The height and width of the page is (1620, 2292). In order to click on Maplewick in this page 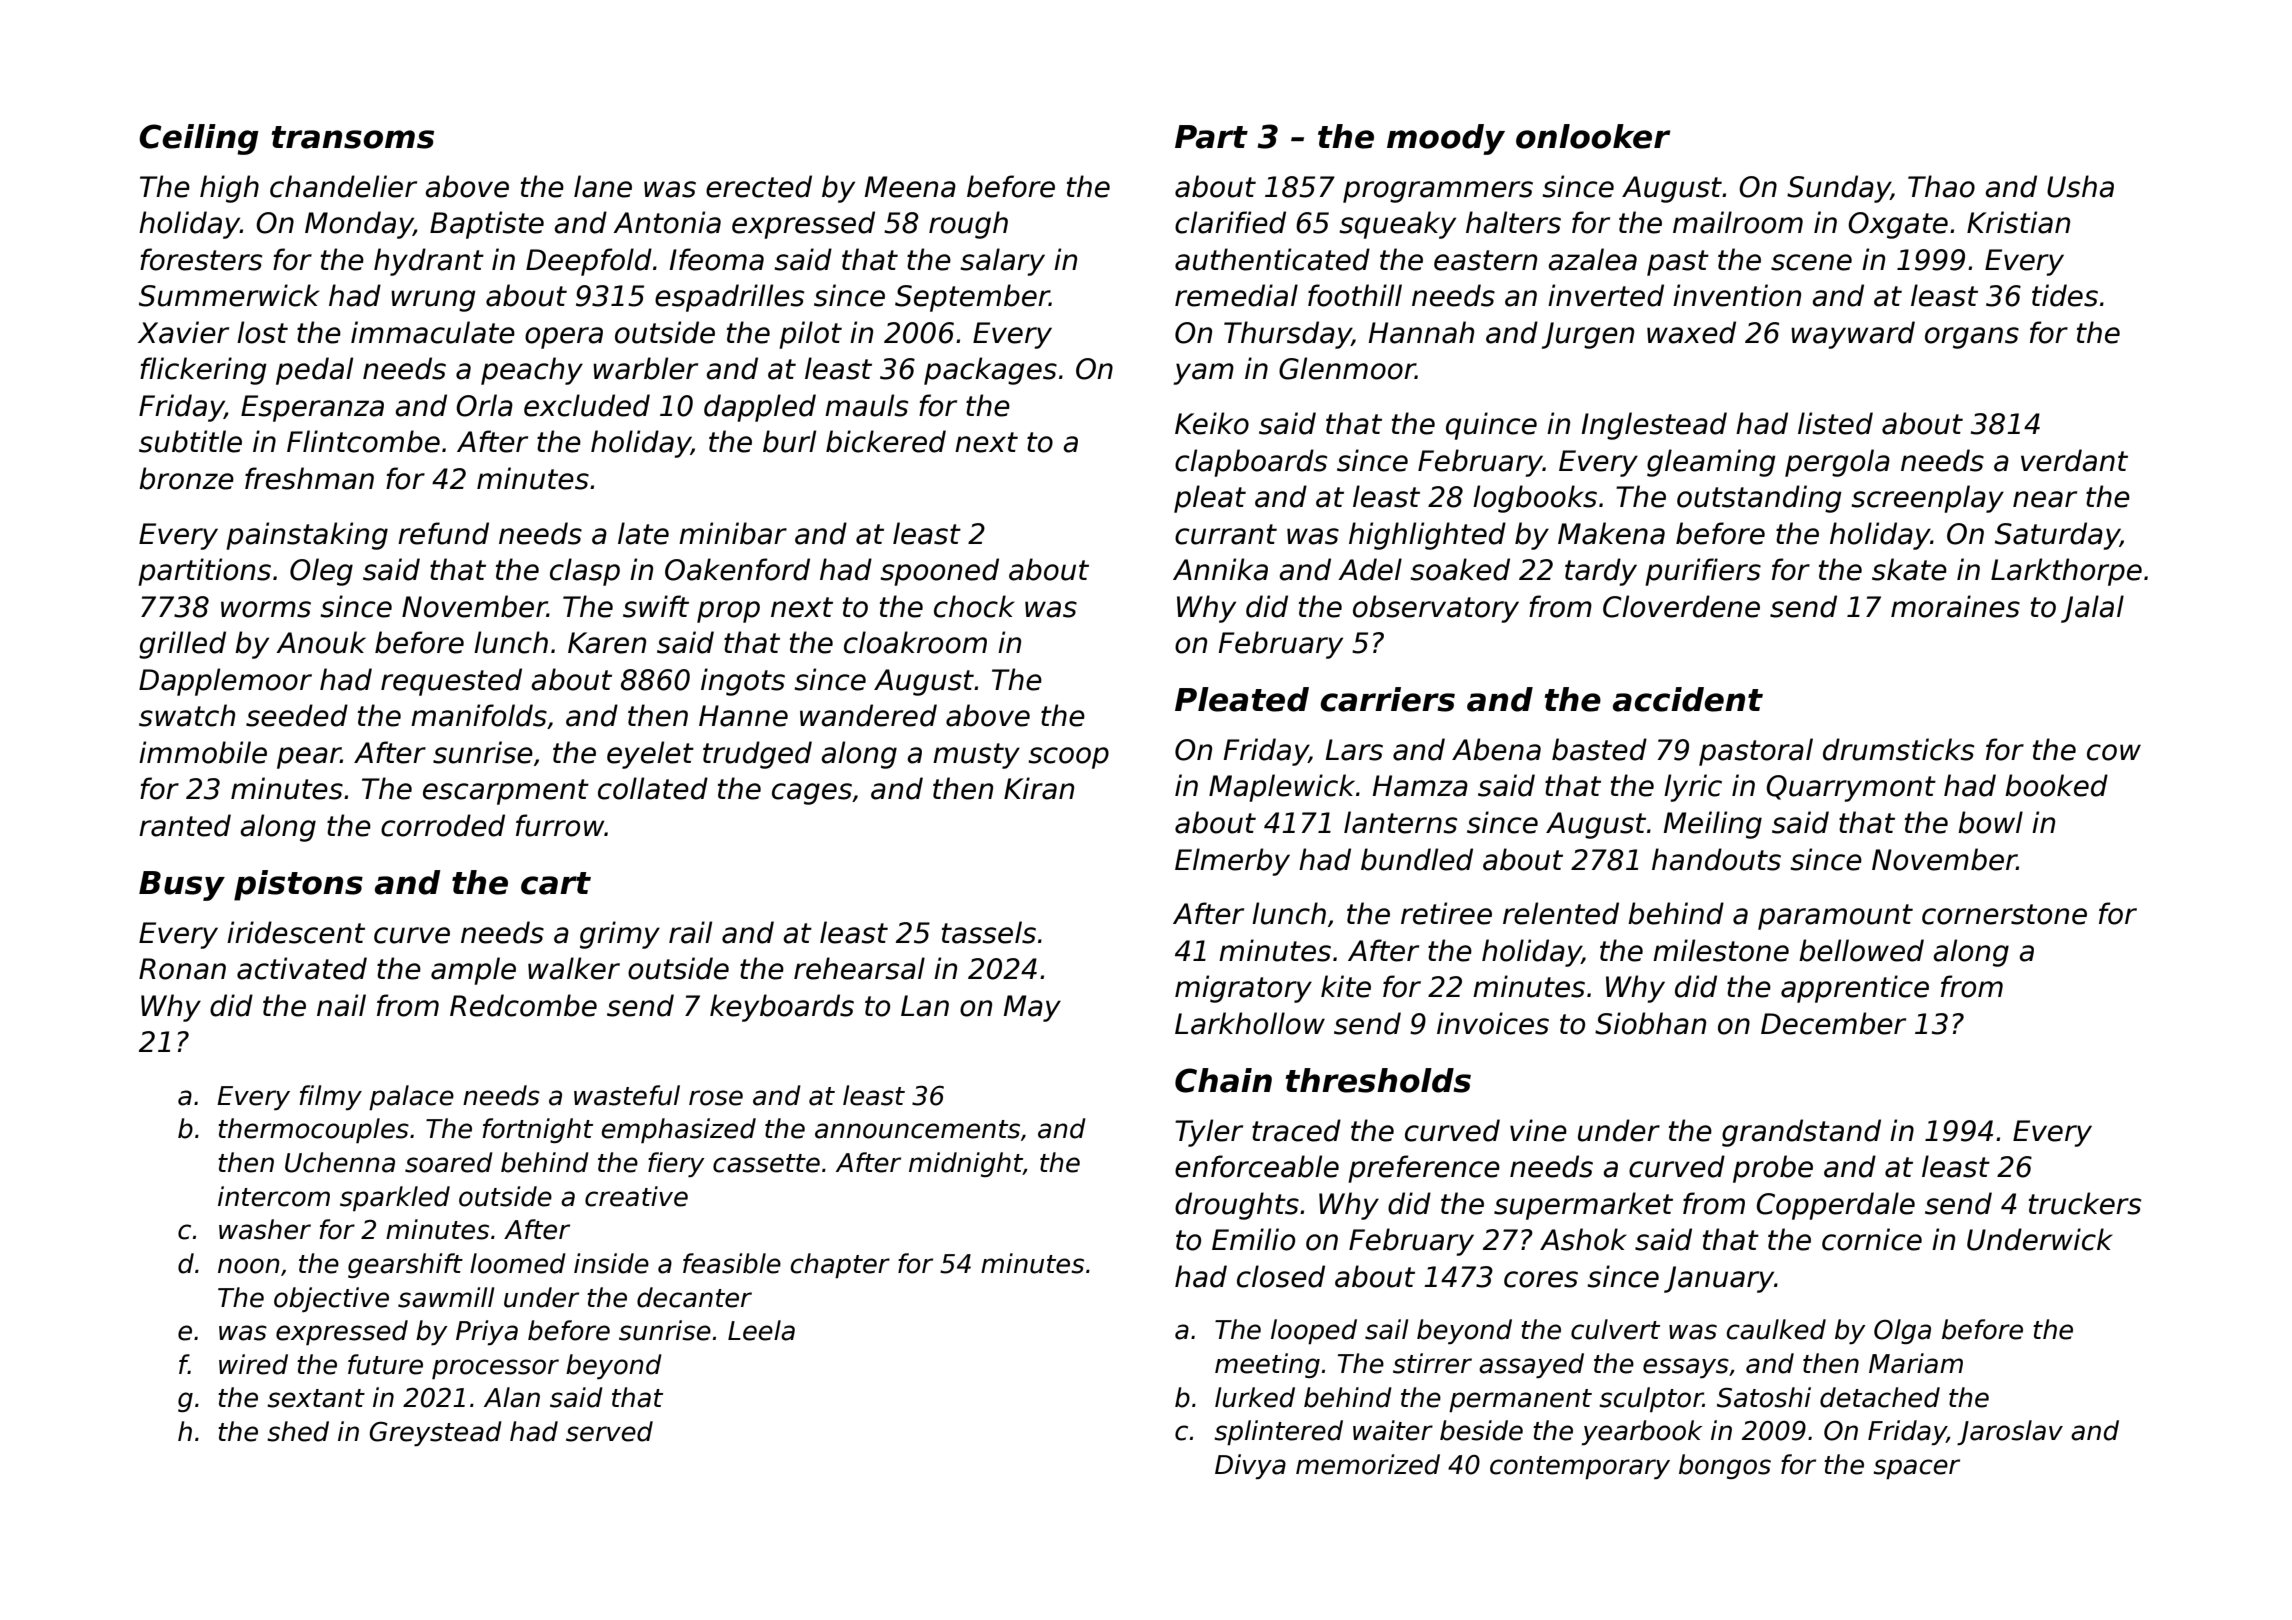, I will do `click(1282, 788)`.
